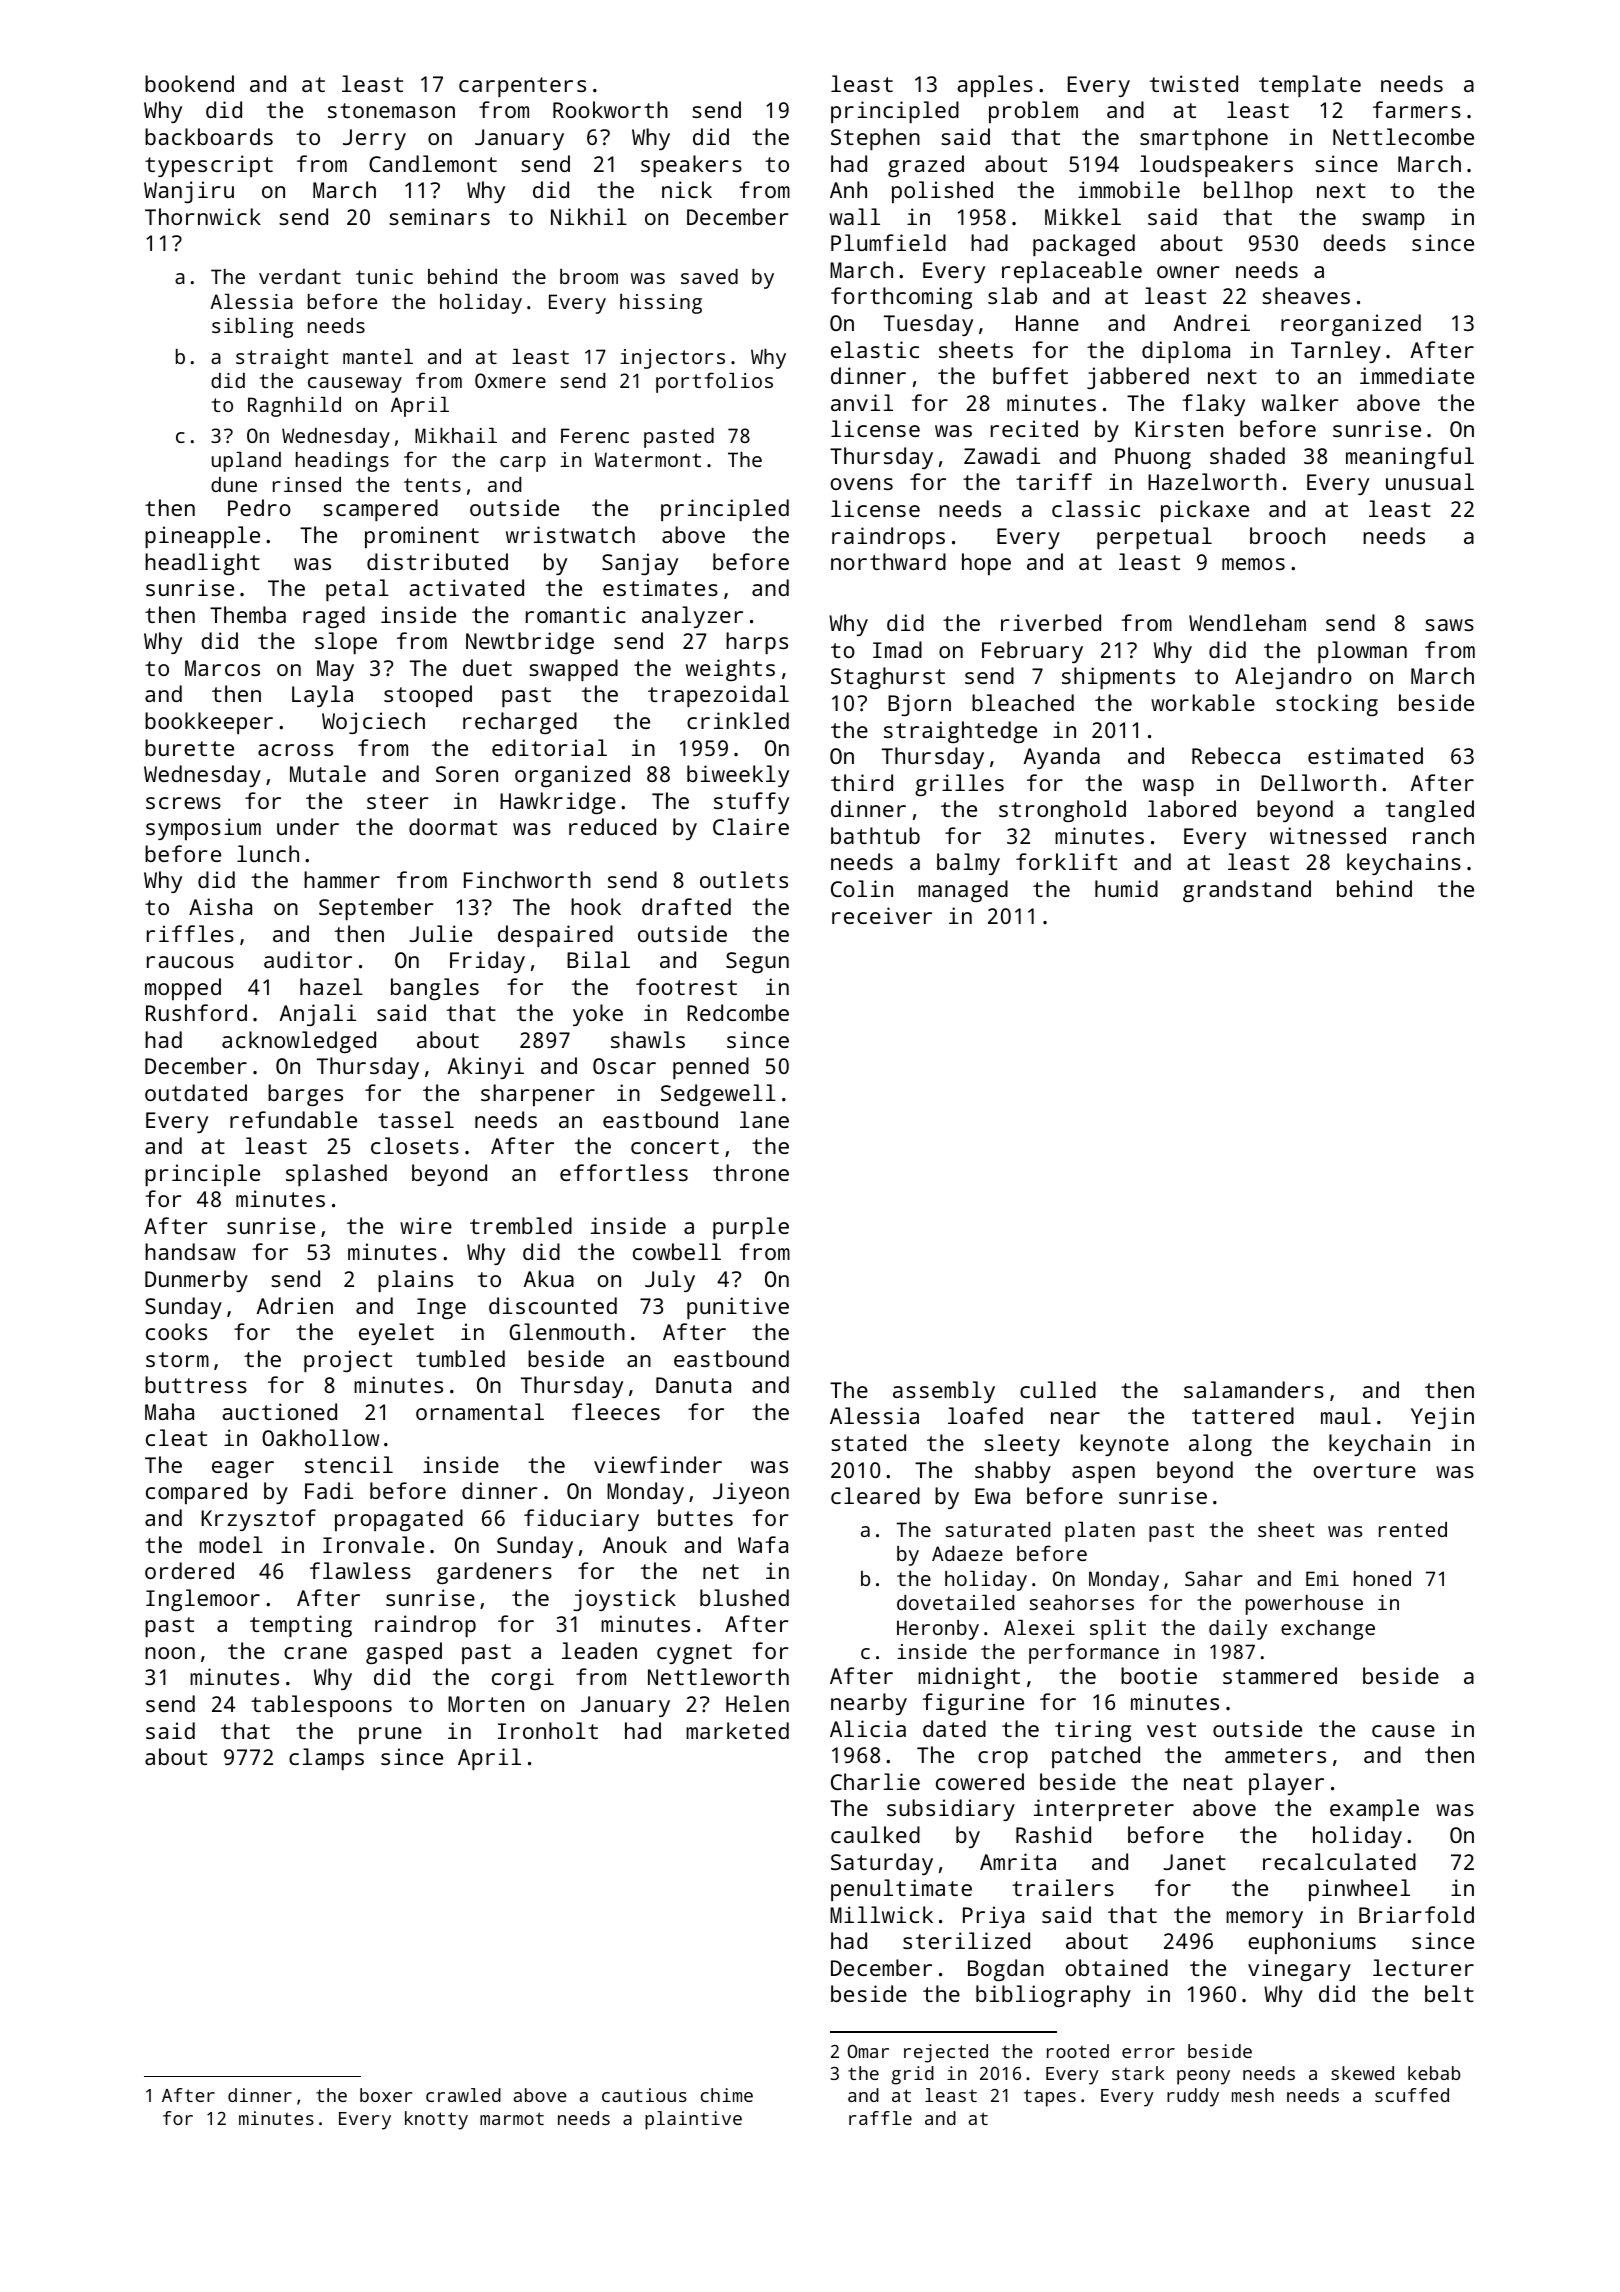 The image size is (1620, 2292). Describe the element at coordinates (1449, 625) in the image. I see `saws` at that location.
